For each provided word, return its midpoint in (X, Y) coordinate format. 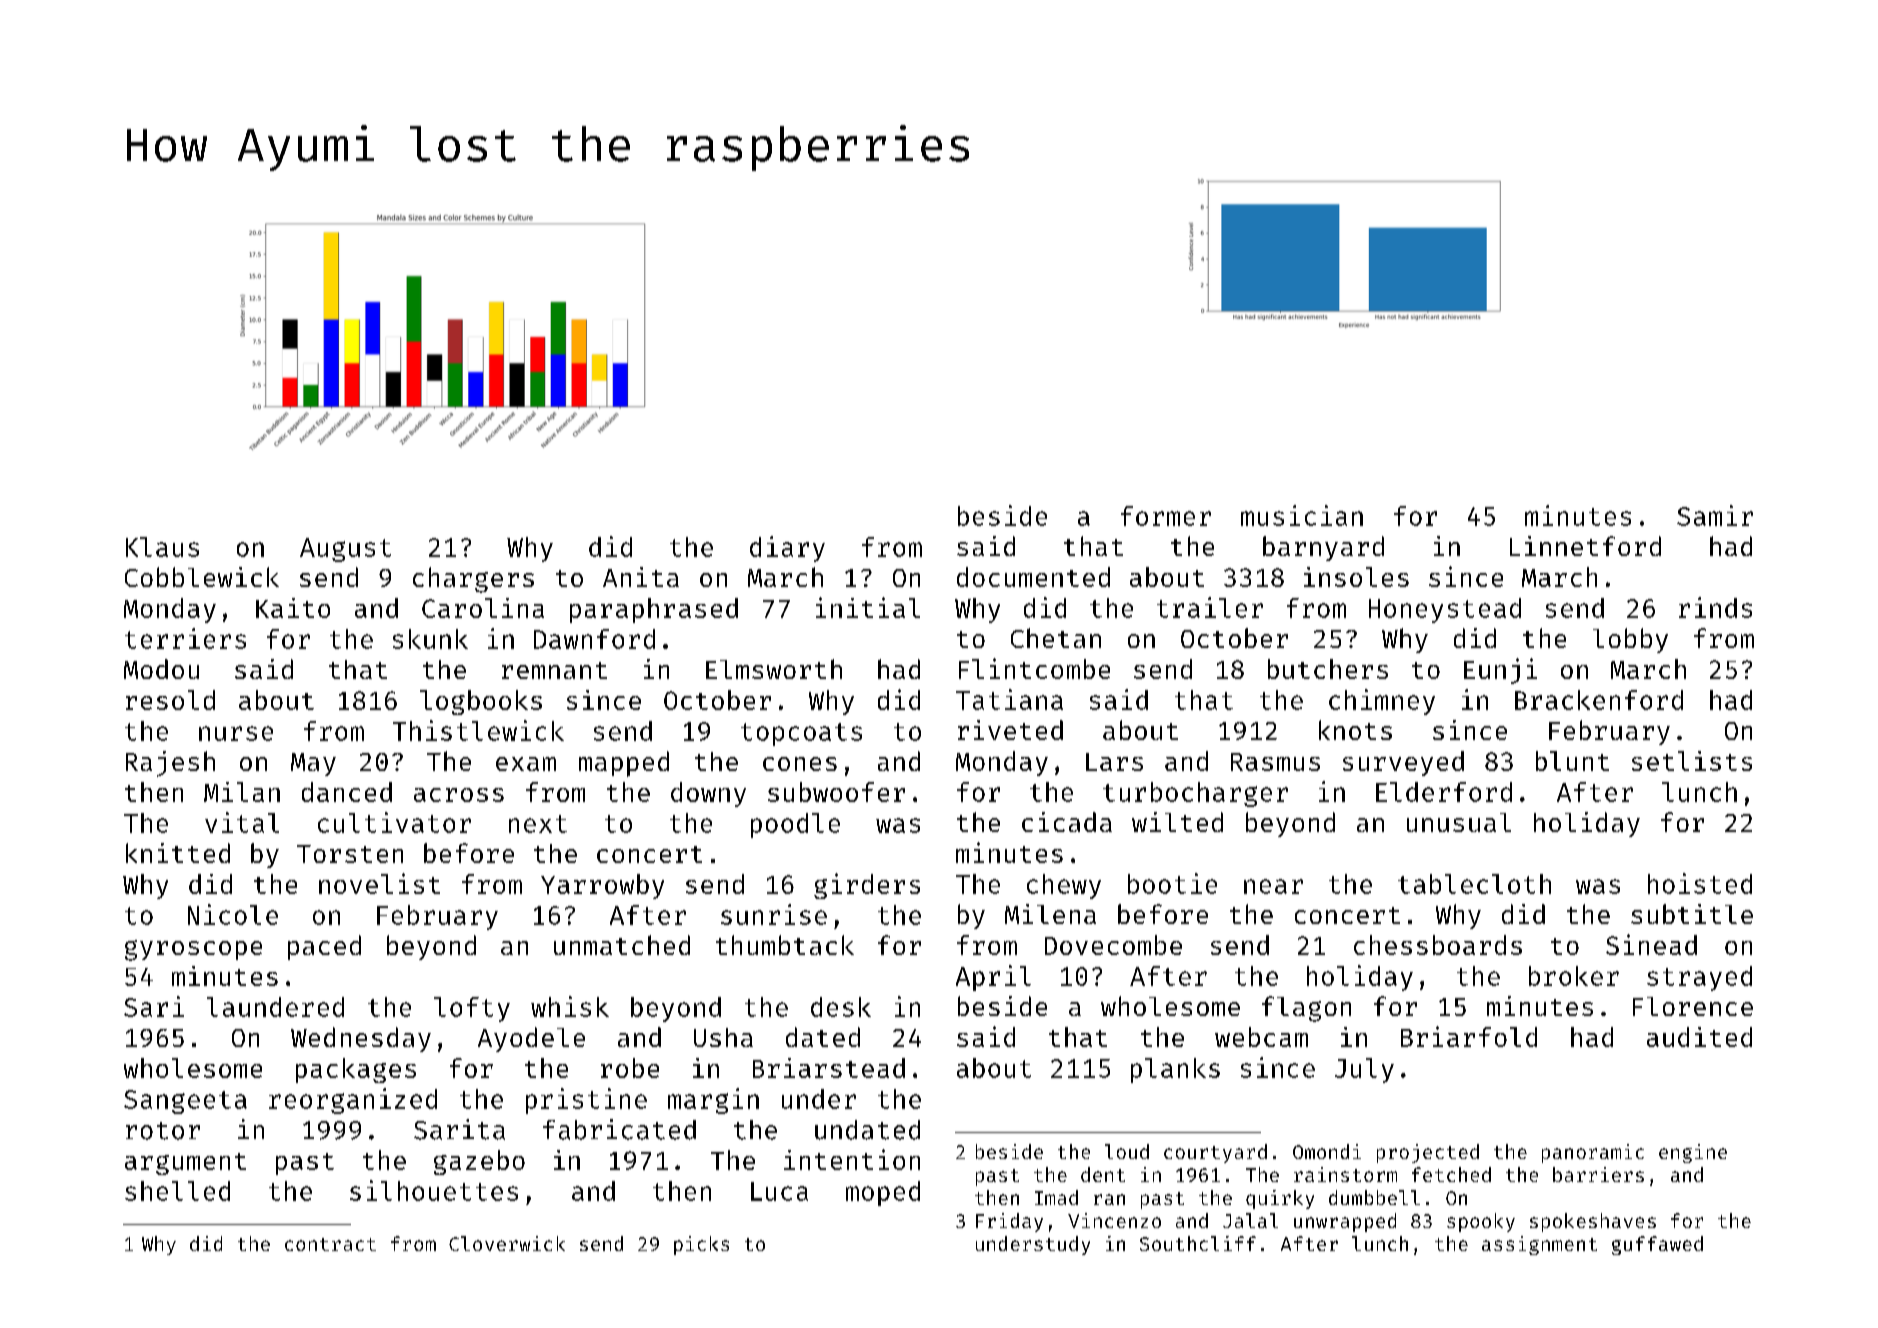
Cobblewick (202, 577)
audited (1699, 1037)
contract (330, 1244)
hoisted (1700, 883)
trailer (1210, 607)
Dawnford (594, 639)
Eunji (1500, 671)
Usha (723, 1037)
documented (1033, 577)
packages (356, 1070)
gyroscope (193, 950)
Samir (1715, 515)
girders (867, 886)
